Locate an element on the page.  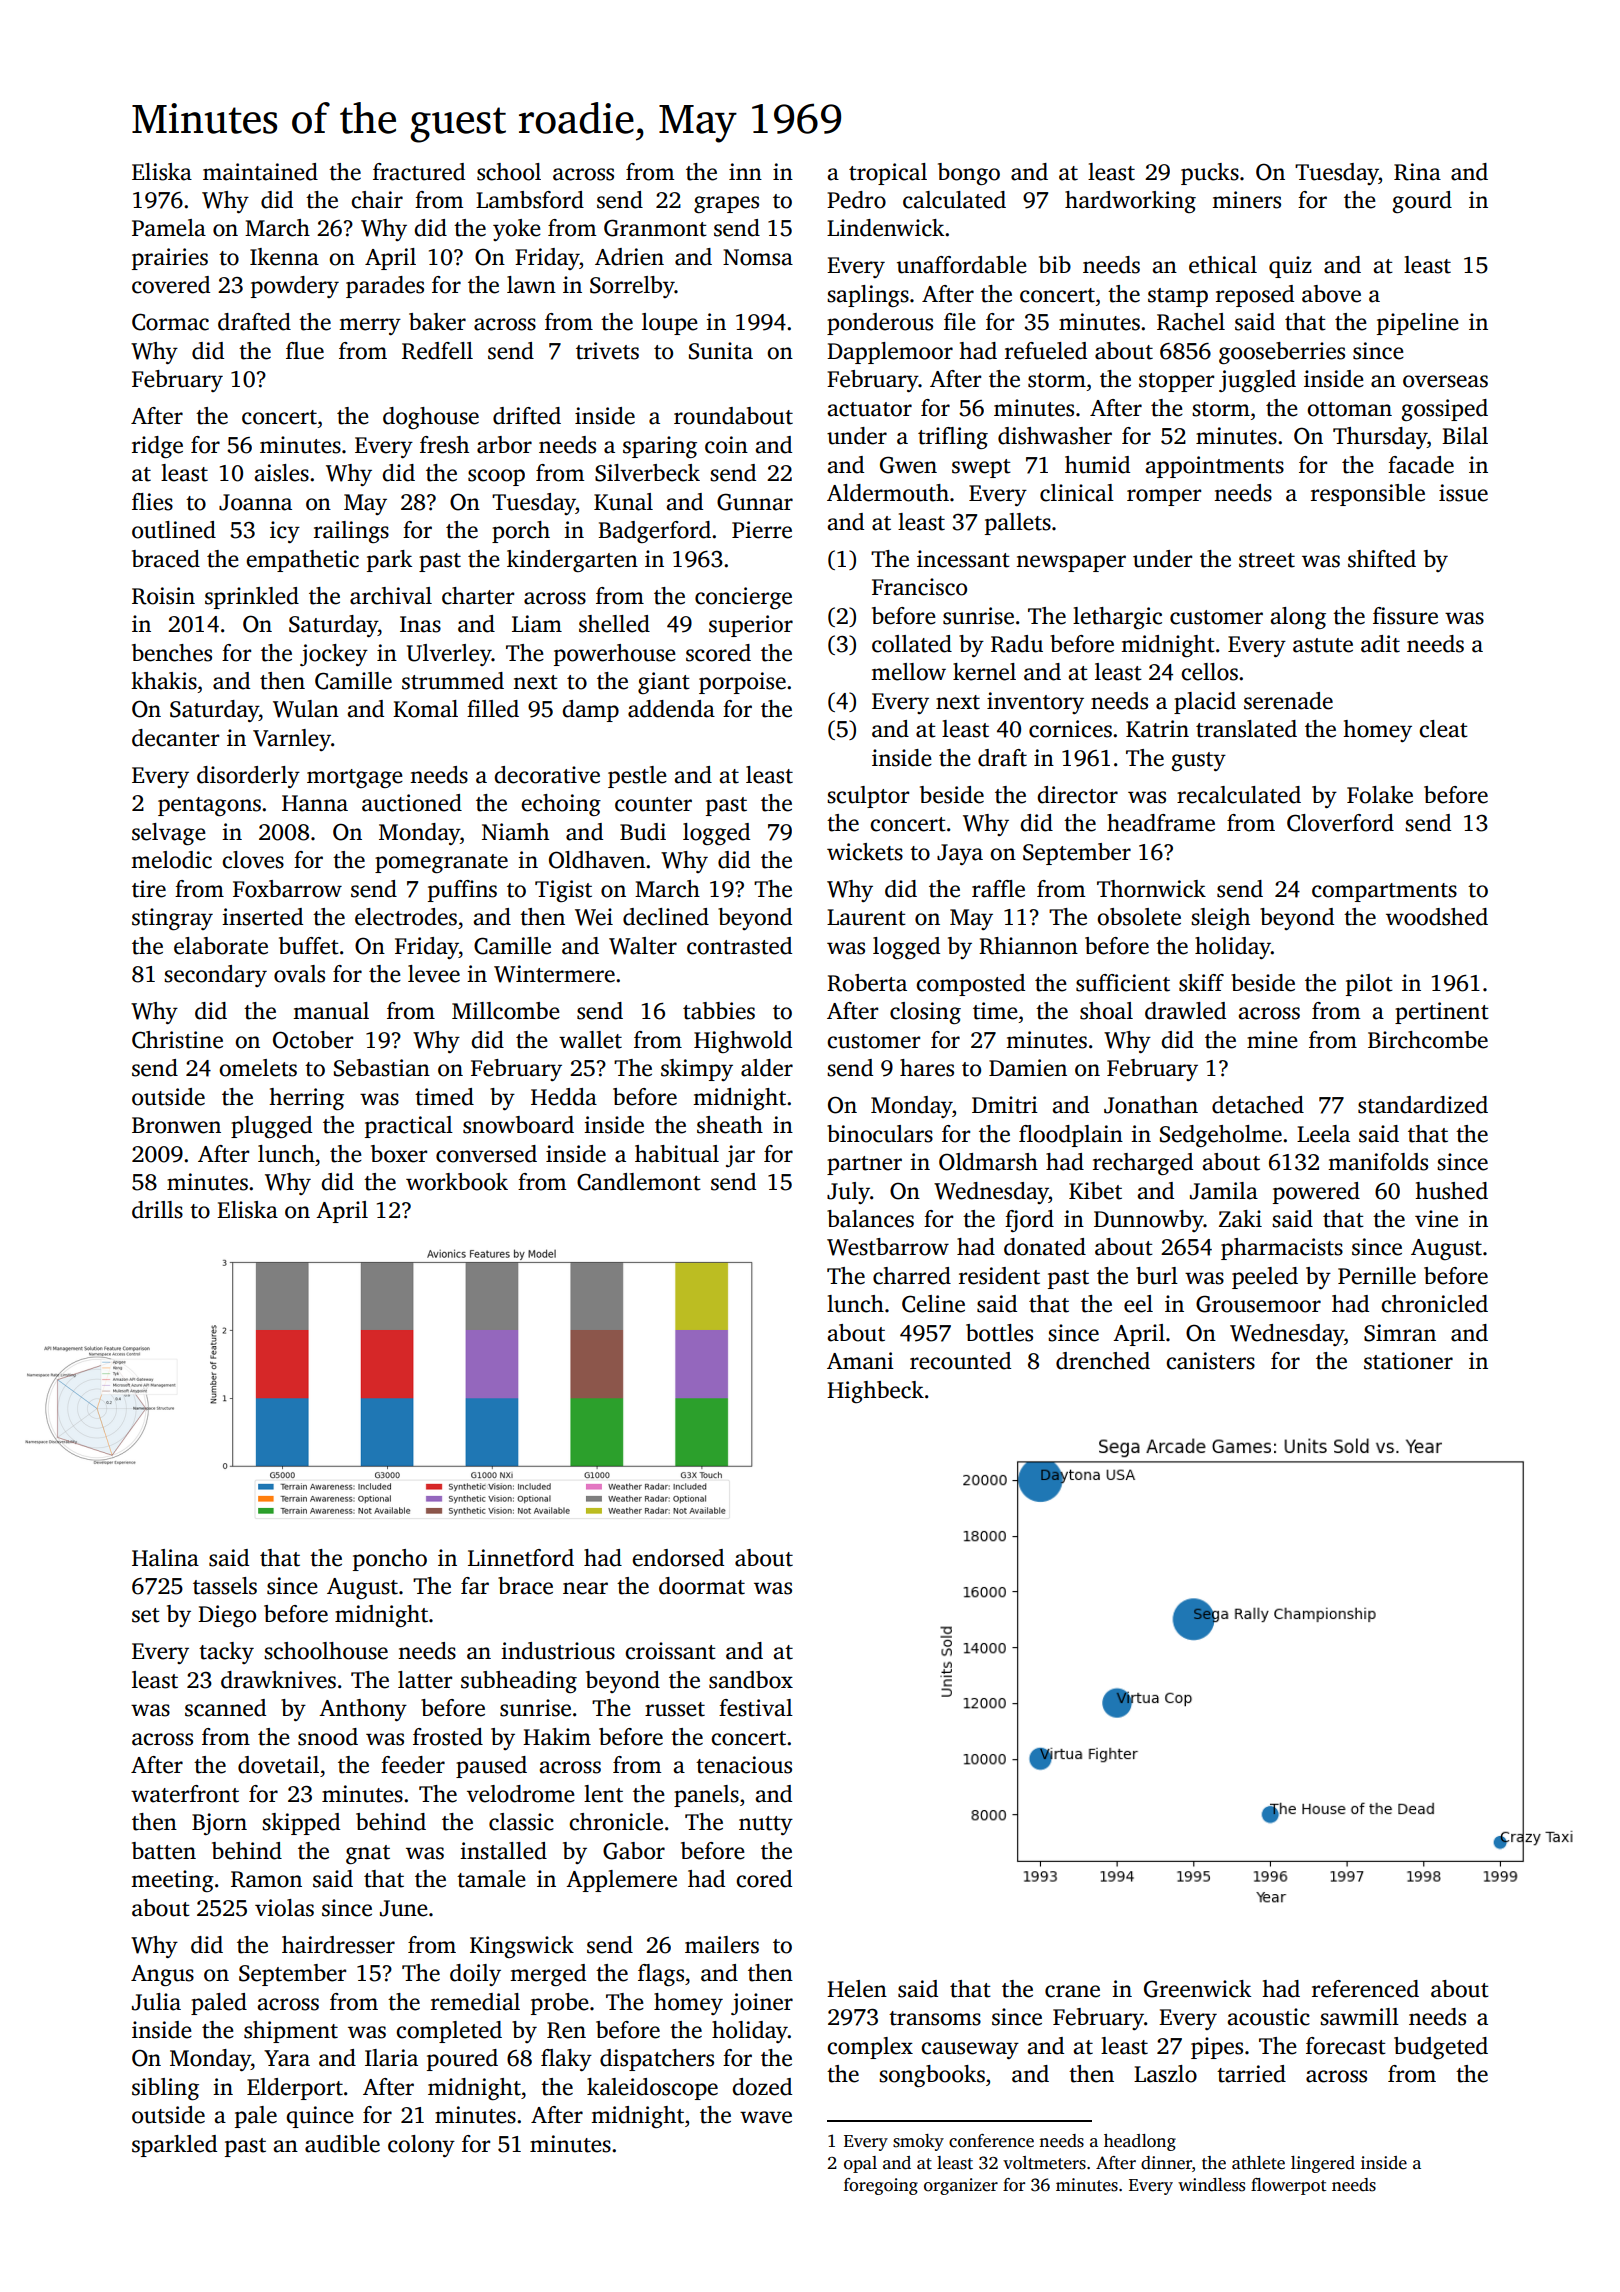
workbook is located at coordinates (457, 1182).
